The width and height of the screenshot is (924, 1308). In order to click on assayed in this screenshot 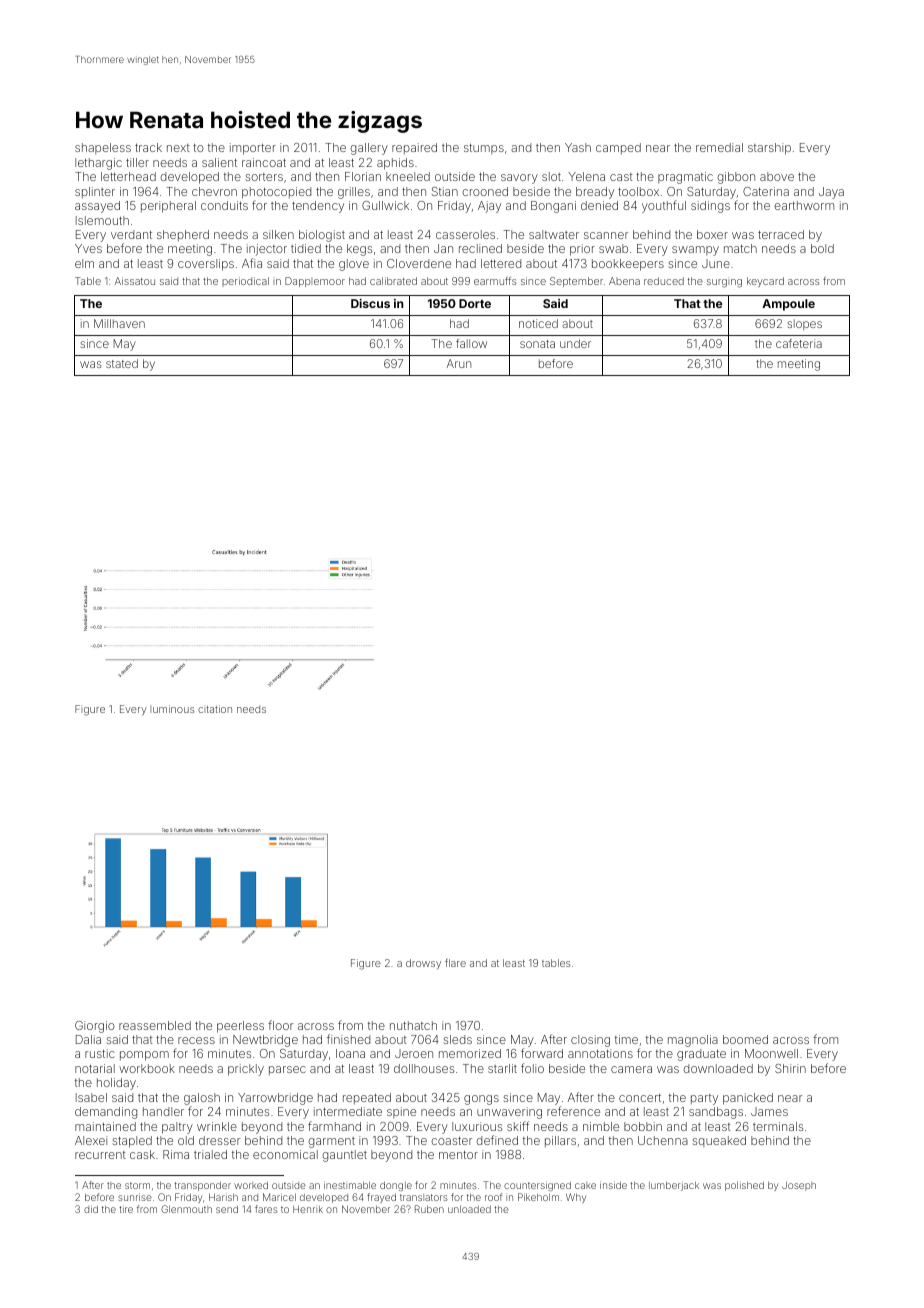, I will do `click(97, 207)`.
